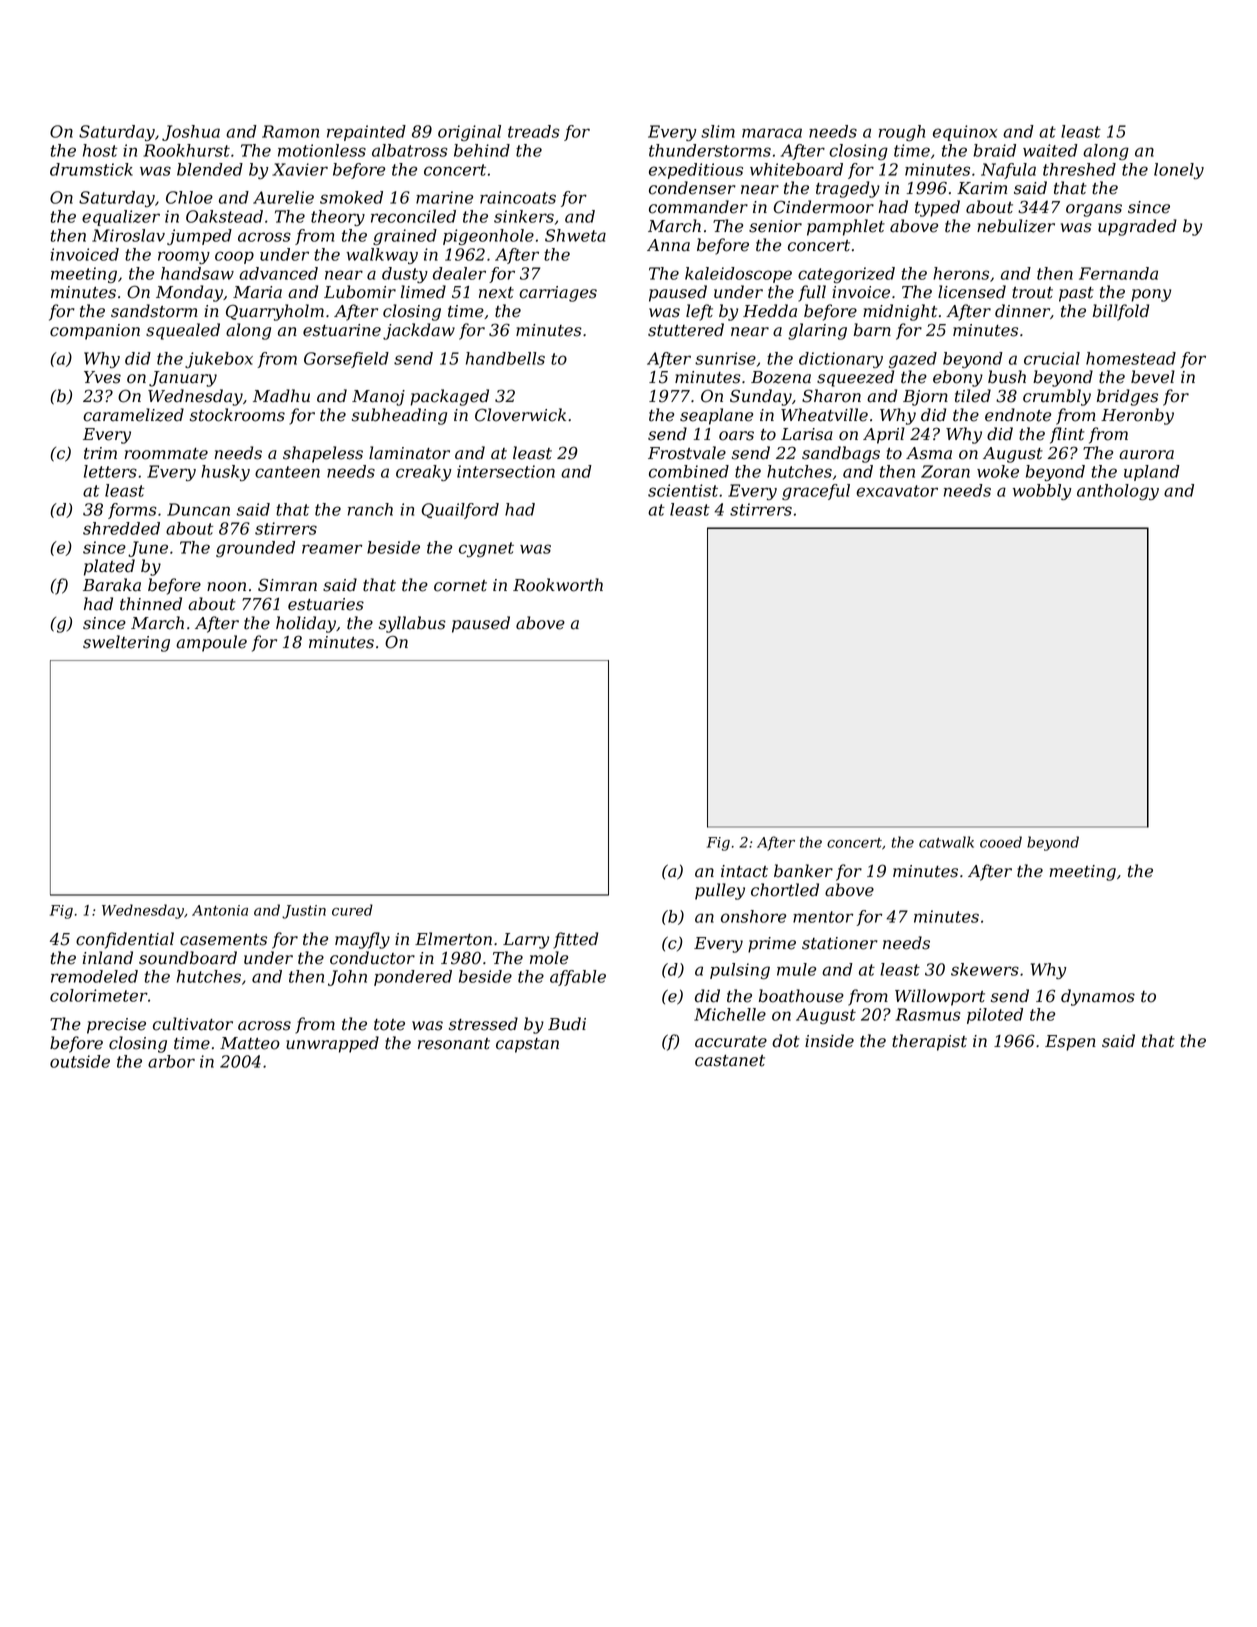 Image resolution: width=1257 pixels, height=1627 pixels. What do you see at coordinates (220, 910) in the document?
I see `Antonia` at bounding box center [220, 910].
